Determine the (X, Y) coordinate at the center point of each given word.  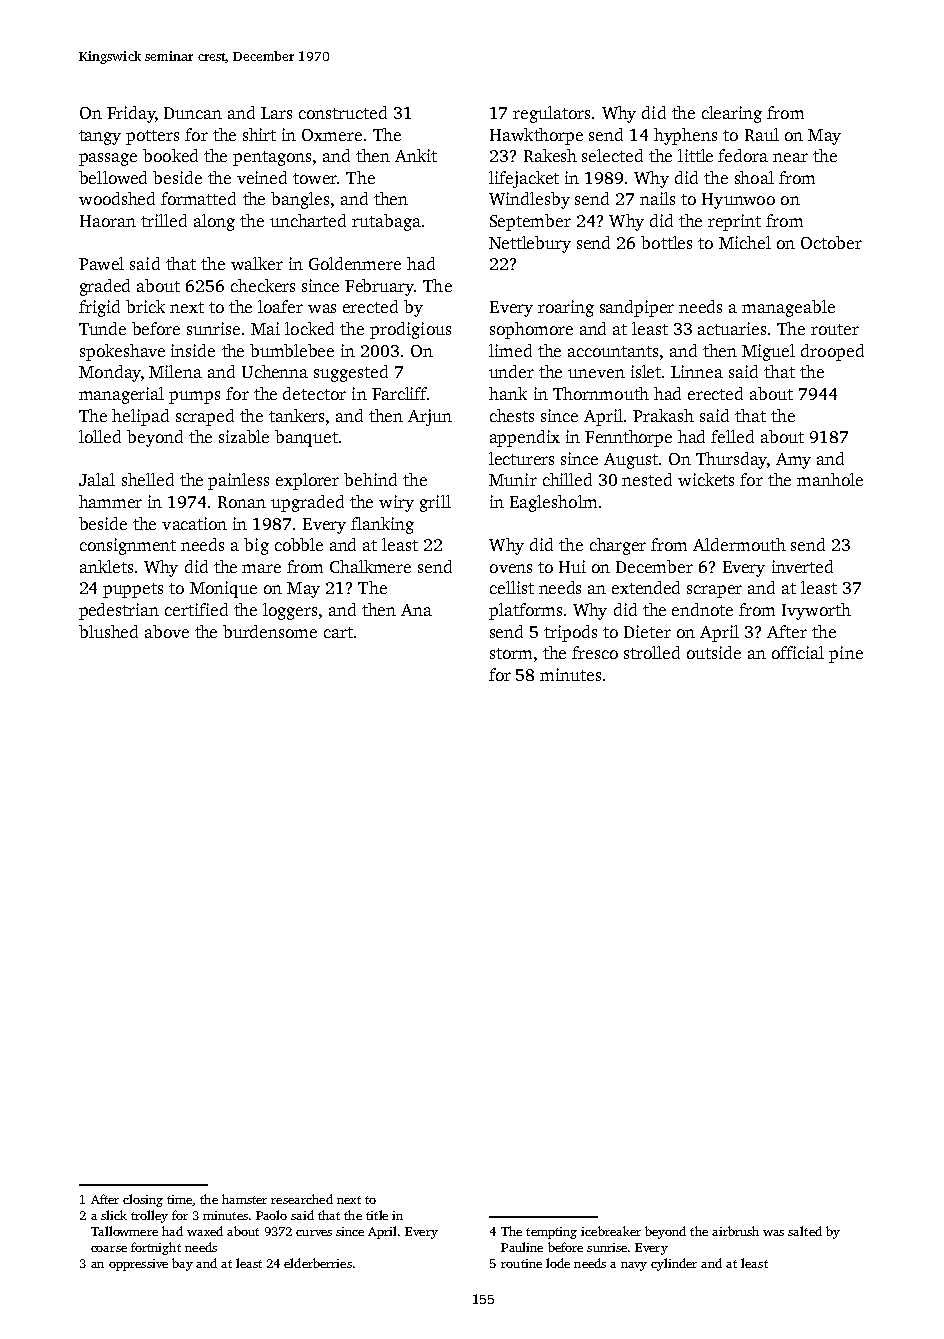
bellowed (113, 177)
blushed (108, 631)
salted (805, 1231)
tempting (551, 1233)
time (180, 1200)
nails (657, 198)
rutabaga (386, 222)
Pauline (522, 1247)
